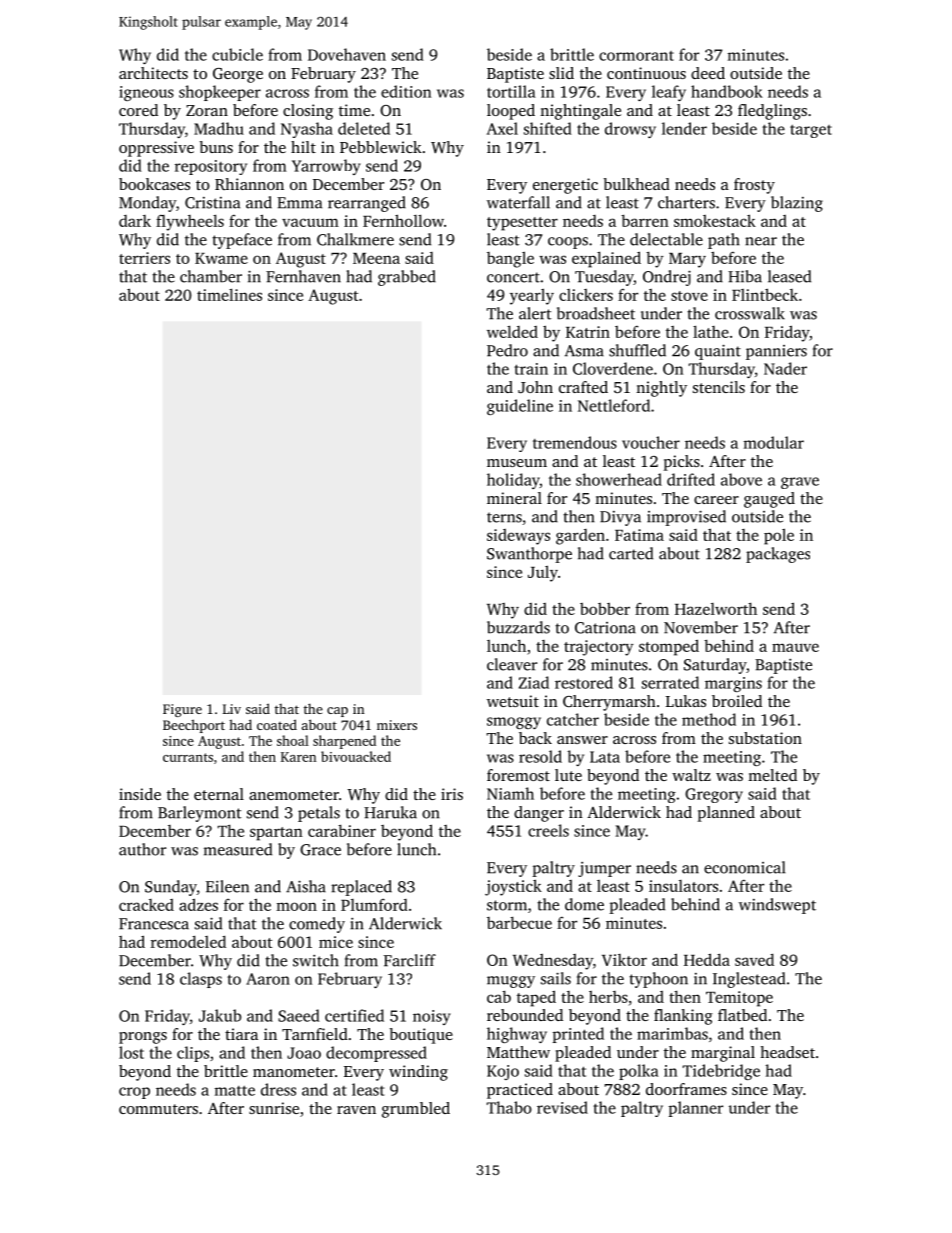 The width and height of the screenshot is (952, 1233). What do you see at coordinates (406, 91) in the screenshot?
I see `edition` at bounding box center [406, 91].
